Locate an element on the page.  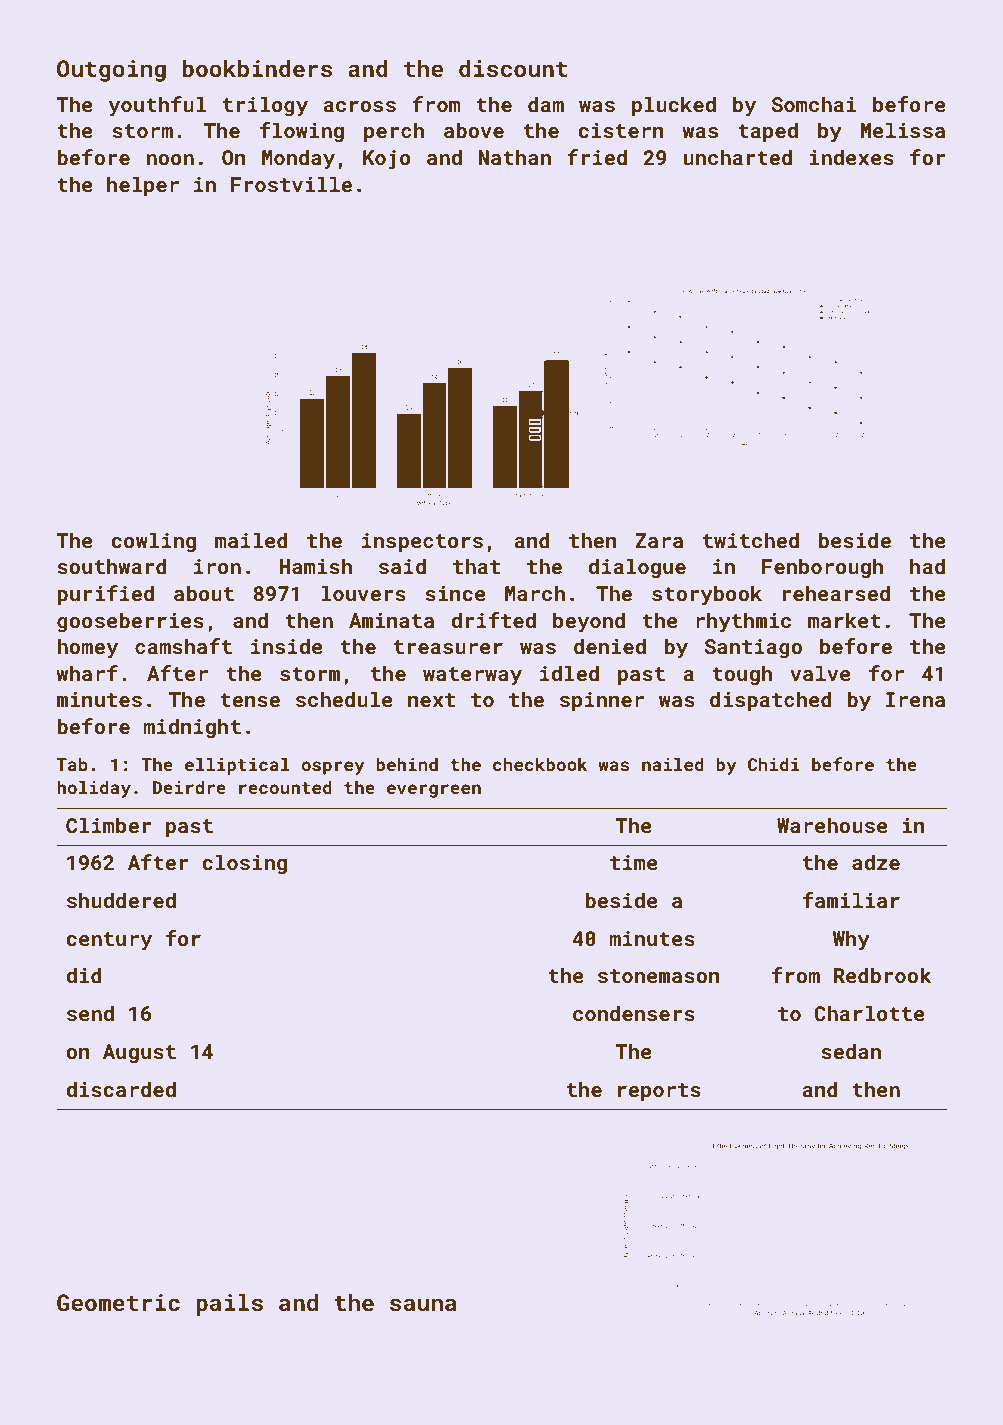
mailed is located at coordinates (251, 540).
